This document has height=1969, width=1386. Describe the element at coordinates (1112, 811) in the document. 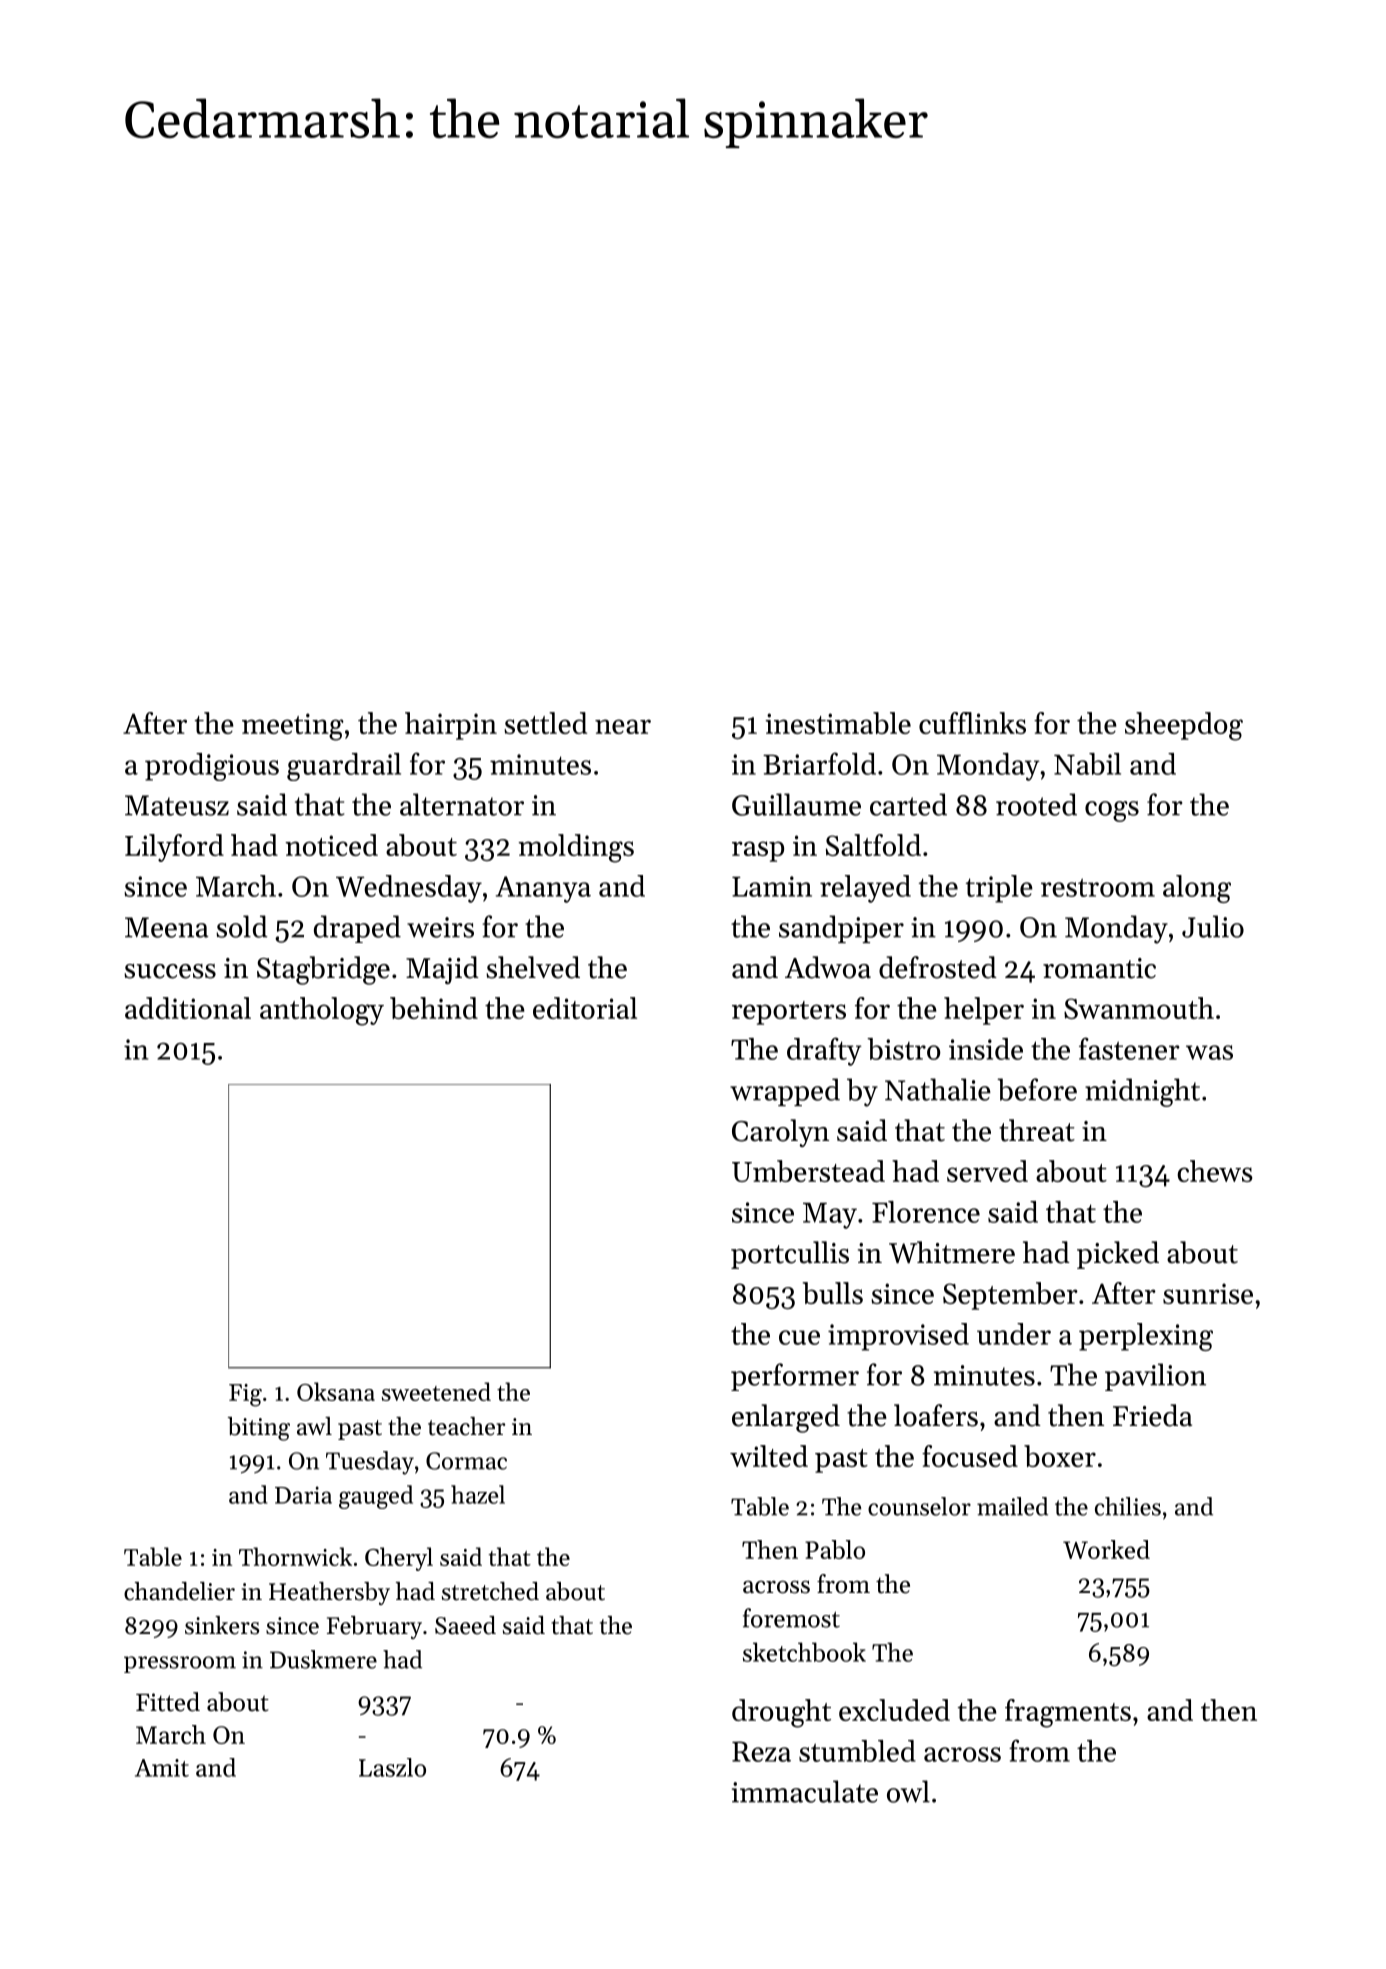

I see `cogs` at that location.
